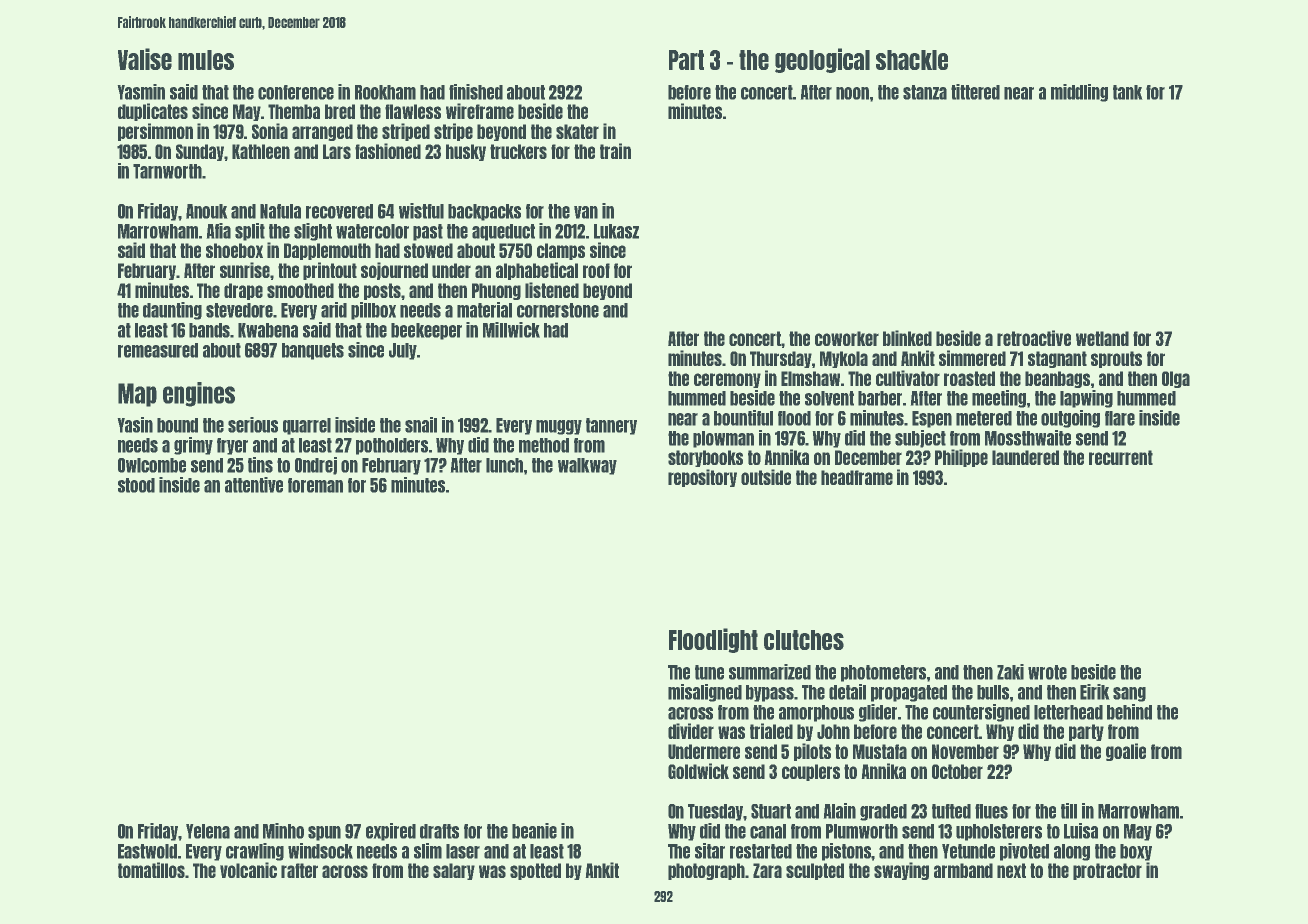 Image resolution: width=1308 pixels, height=924 pixels. What do you see at coordinates (248, 870) in the screenshot?
I see `volcanic` at bounding box center [248, 870].
